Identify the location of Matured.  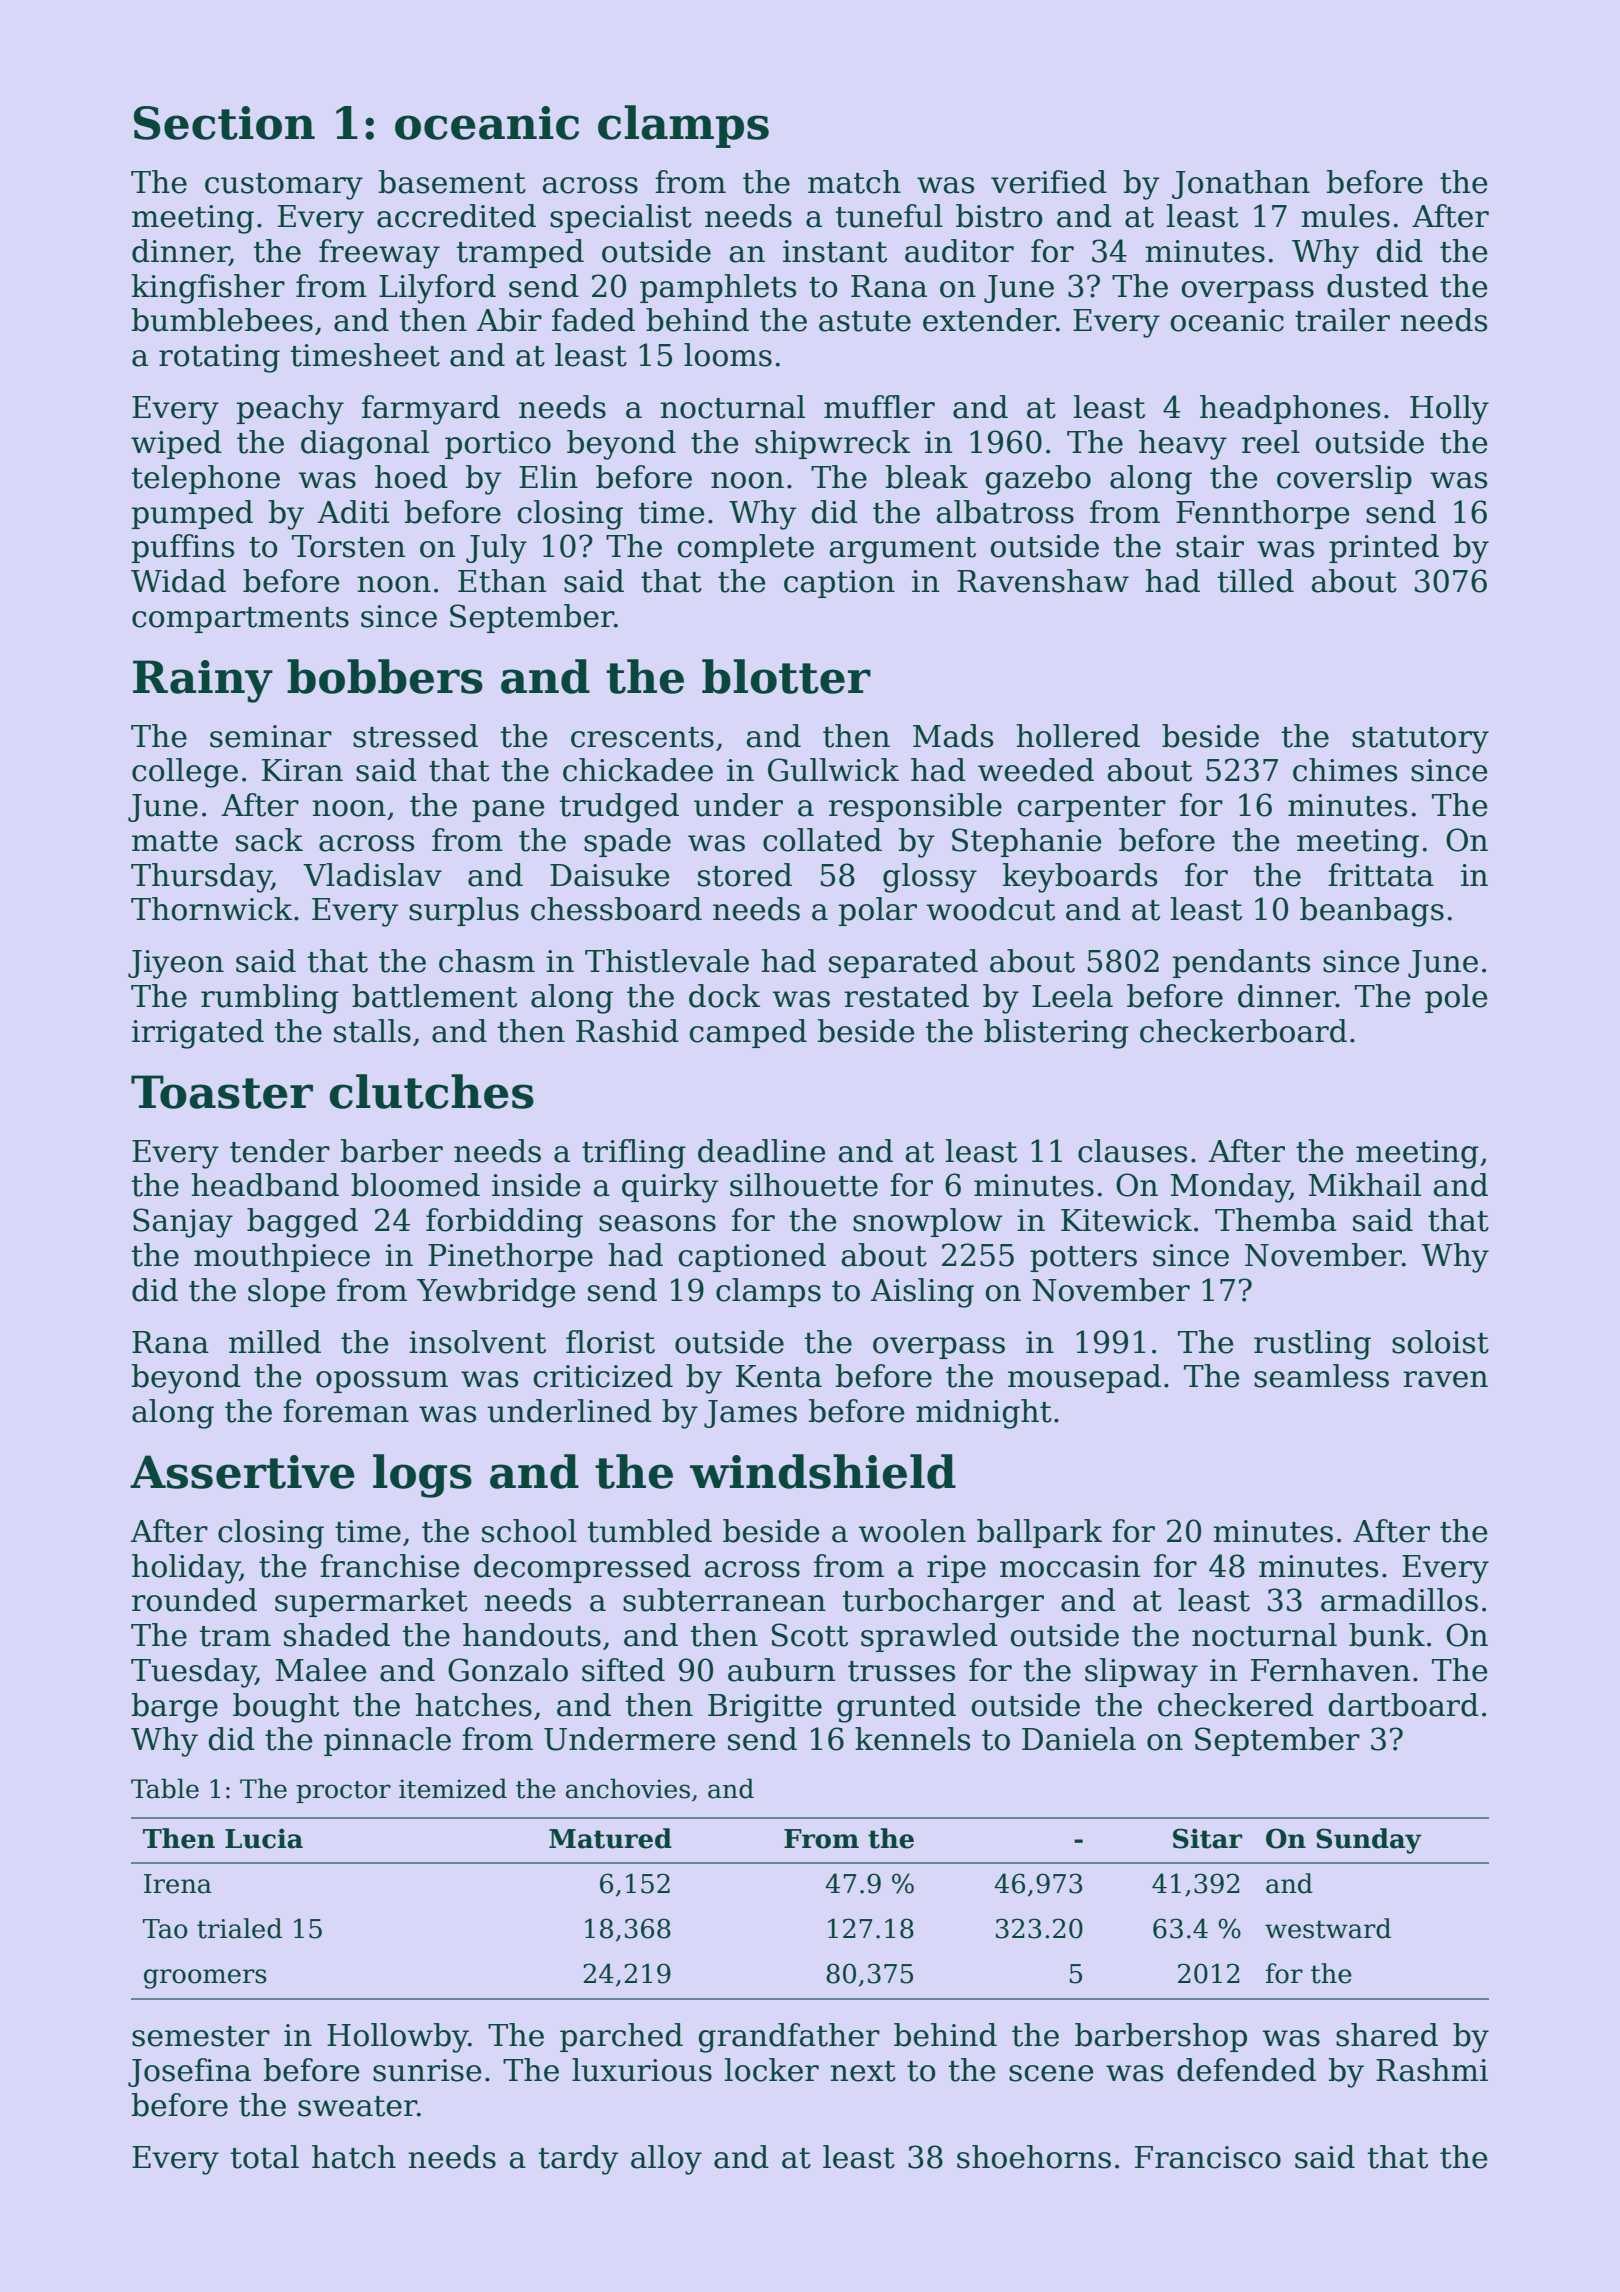
(610, 1838).
